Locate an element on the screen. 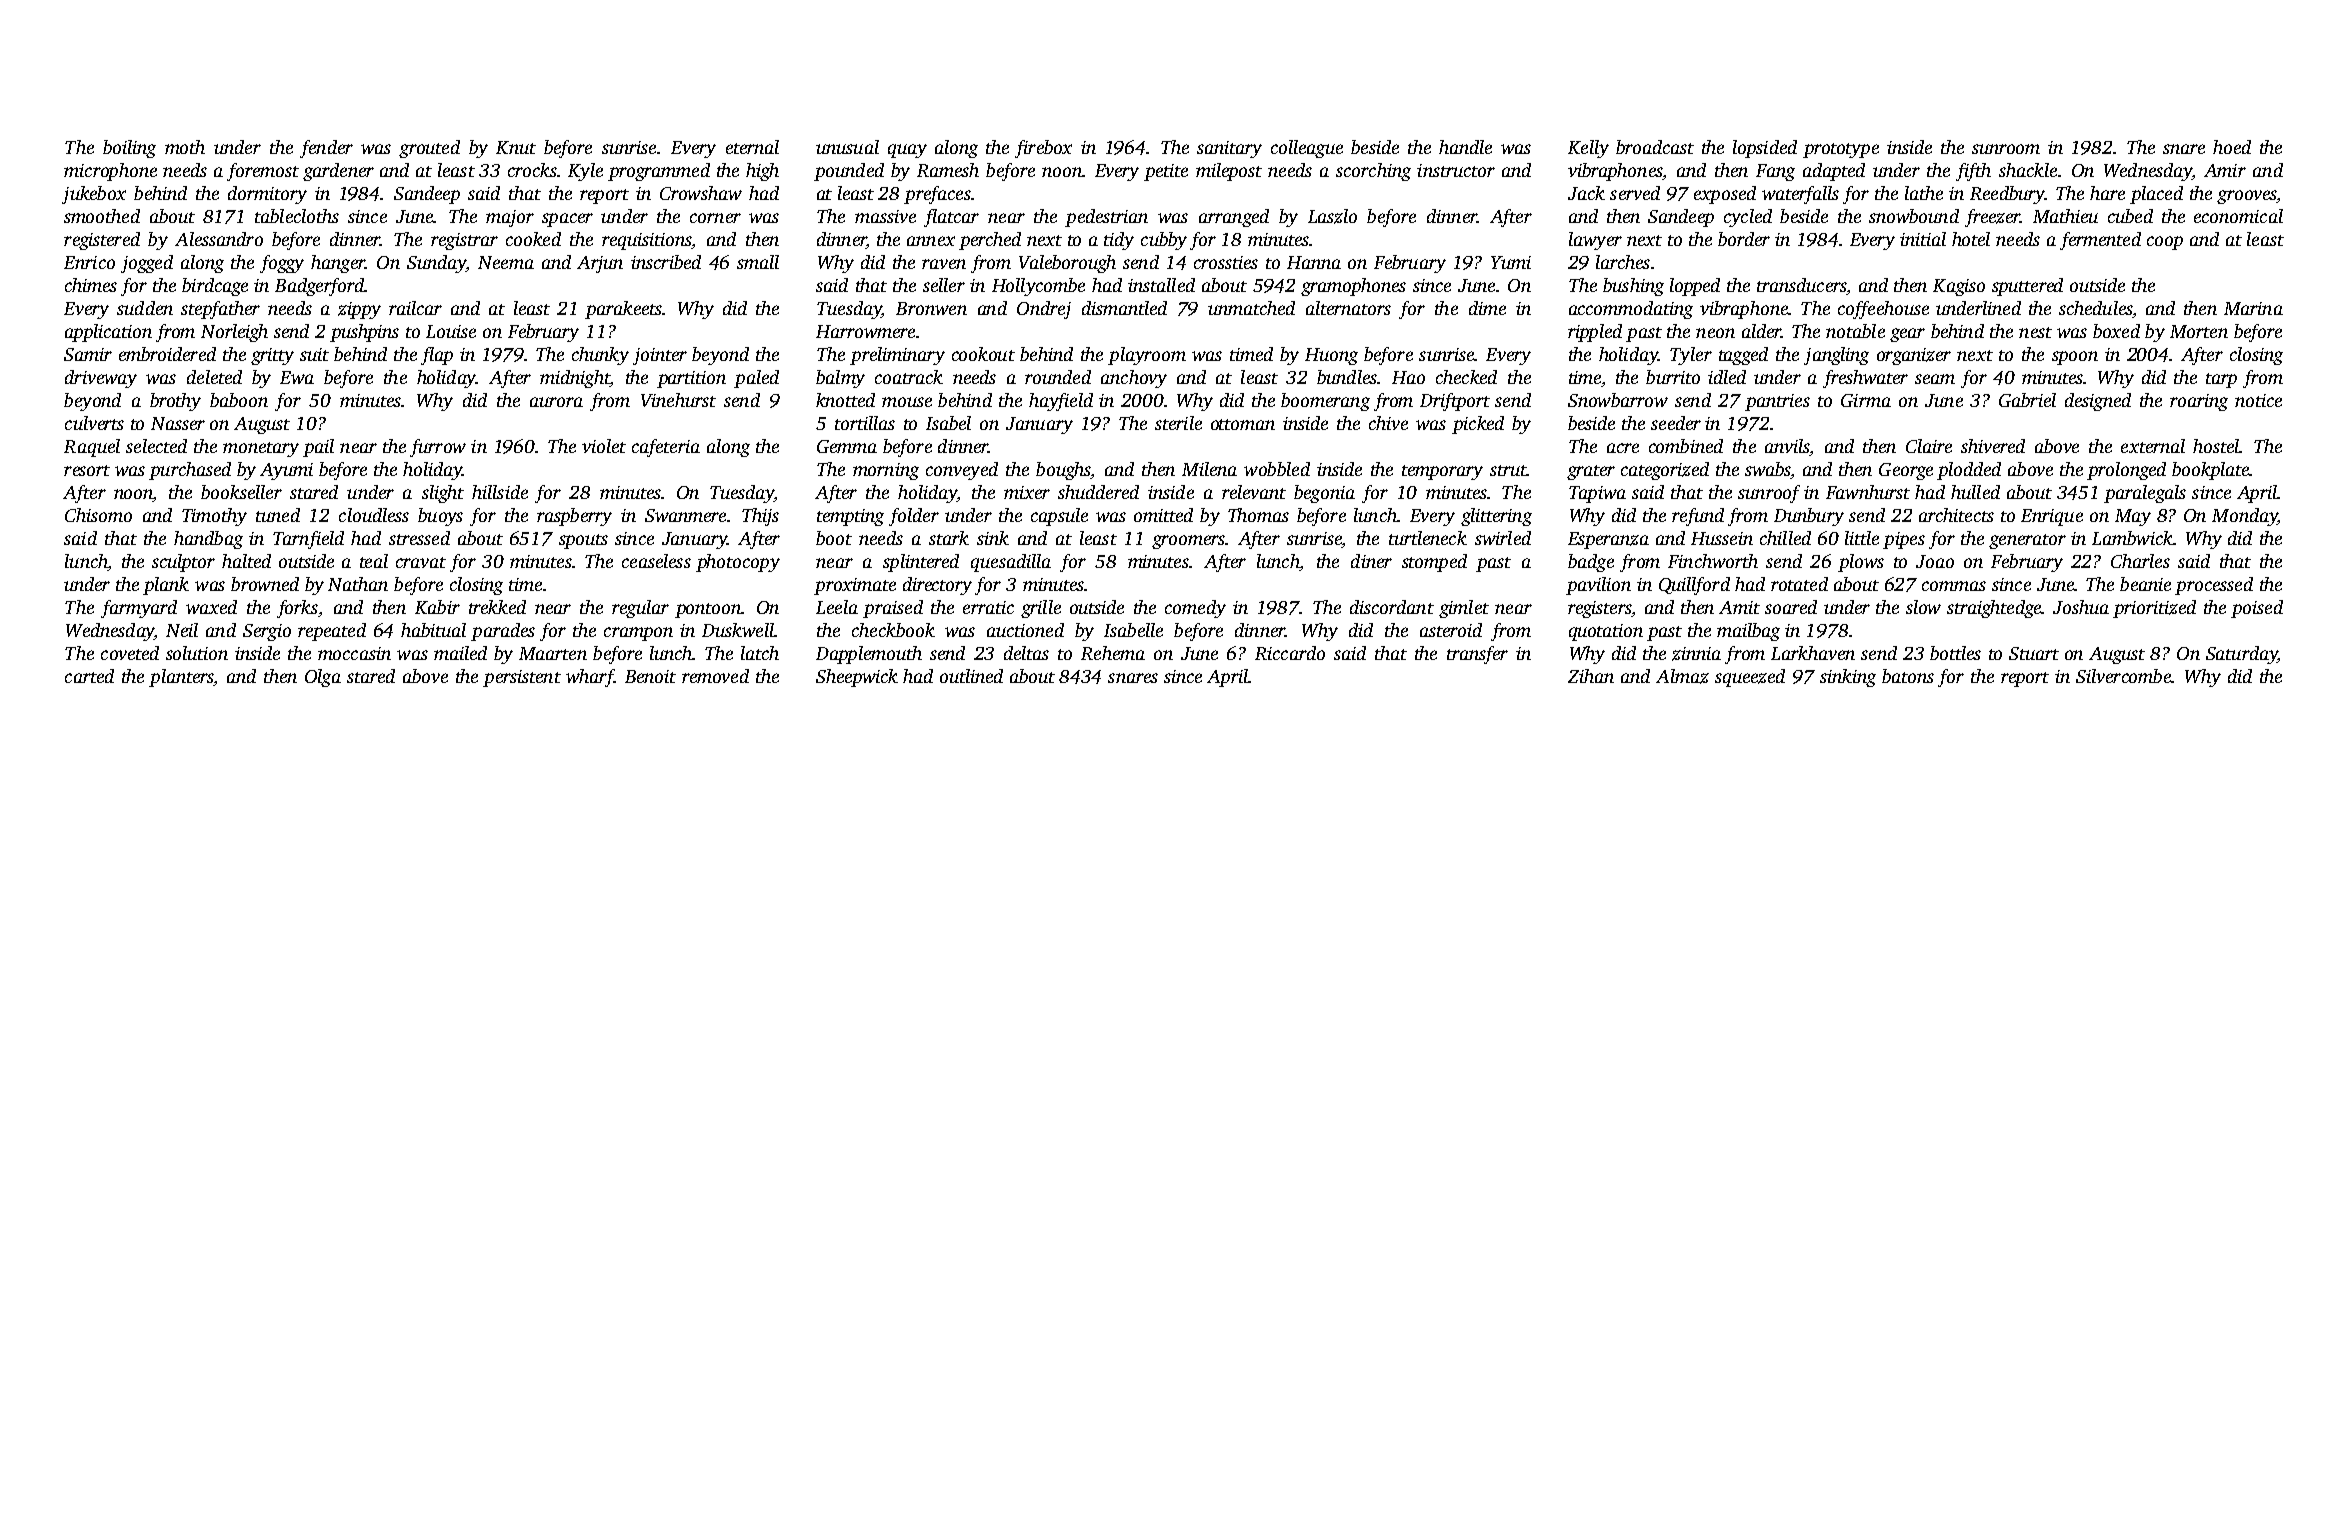 The width and height of the screenshot is (2347, 1519). regular is located at coordinates (640, 609).
